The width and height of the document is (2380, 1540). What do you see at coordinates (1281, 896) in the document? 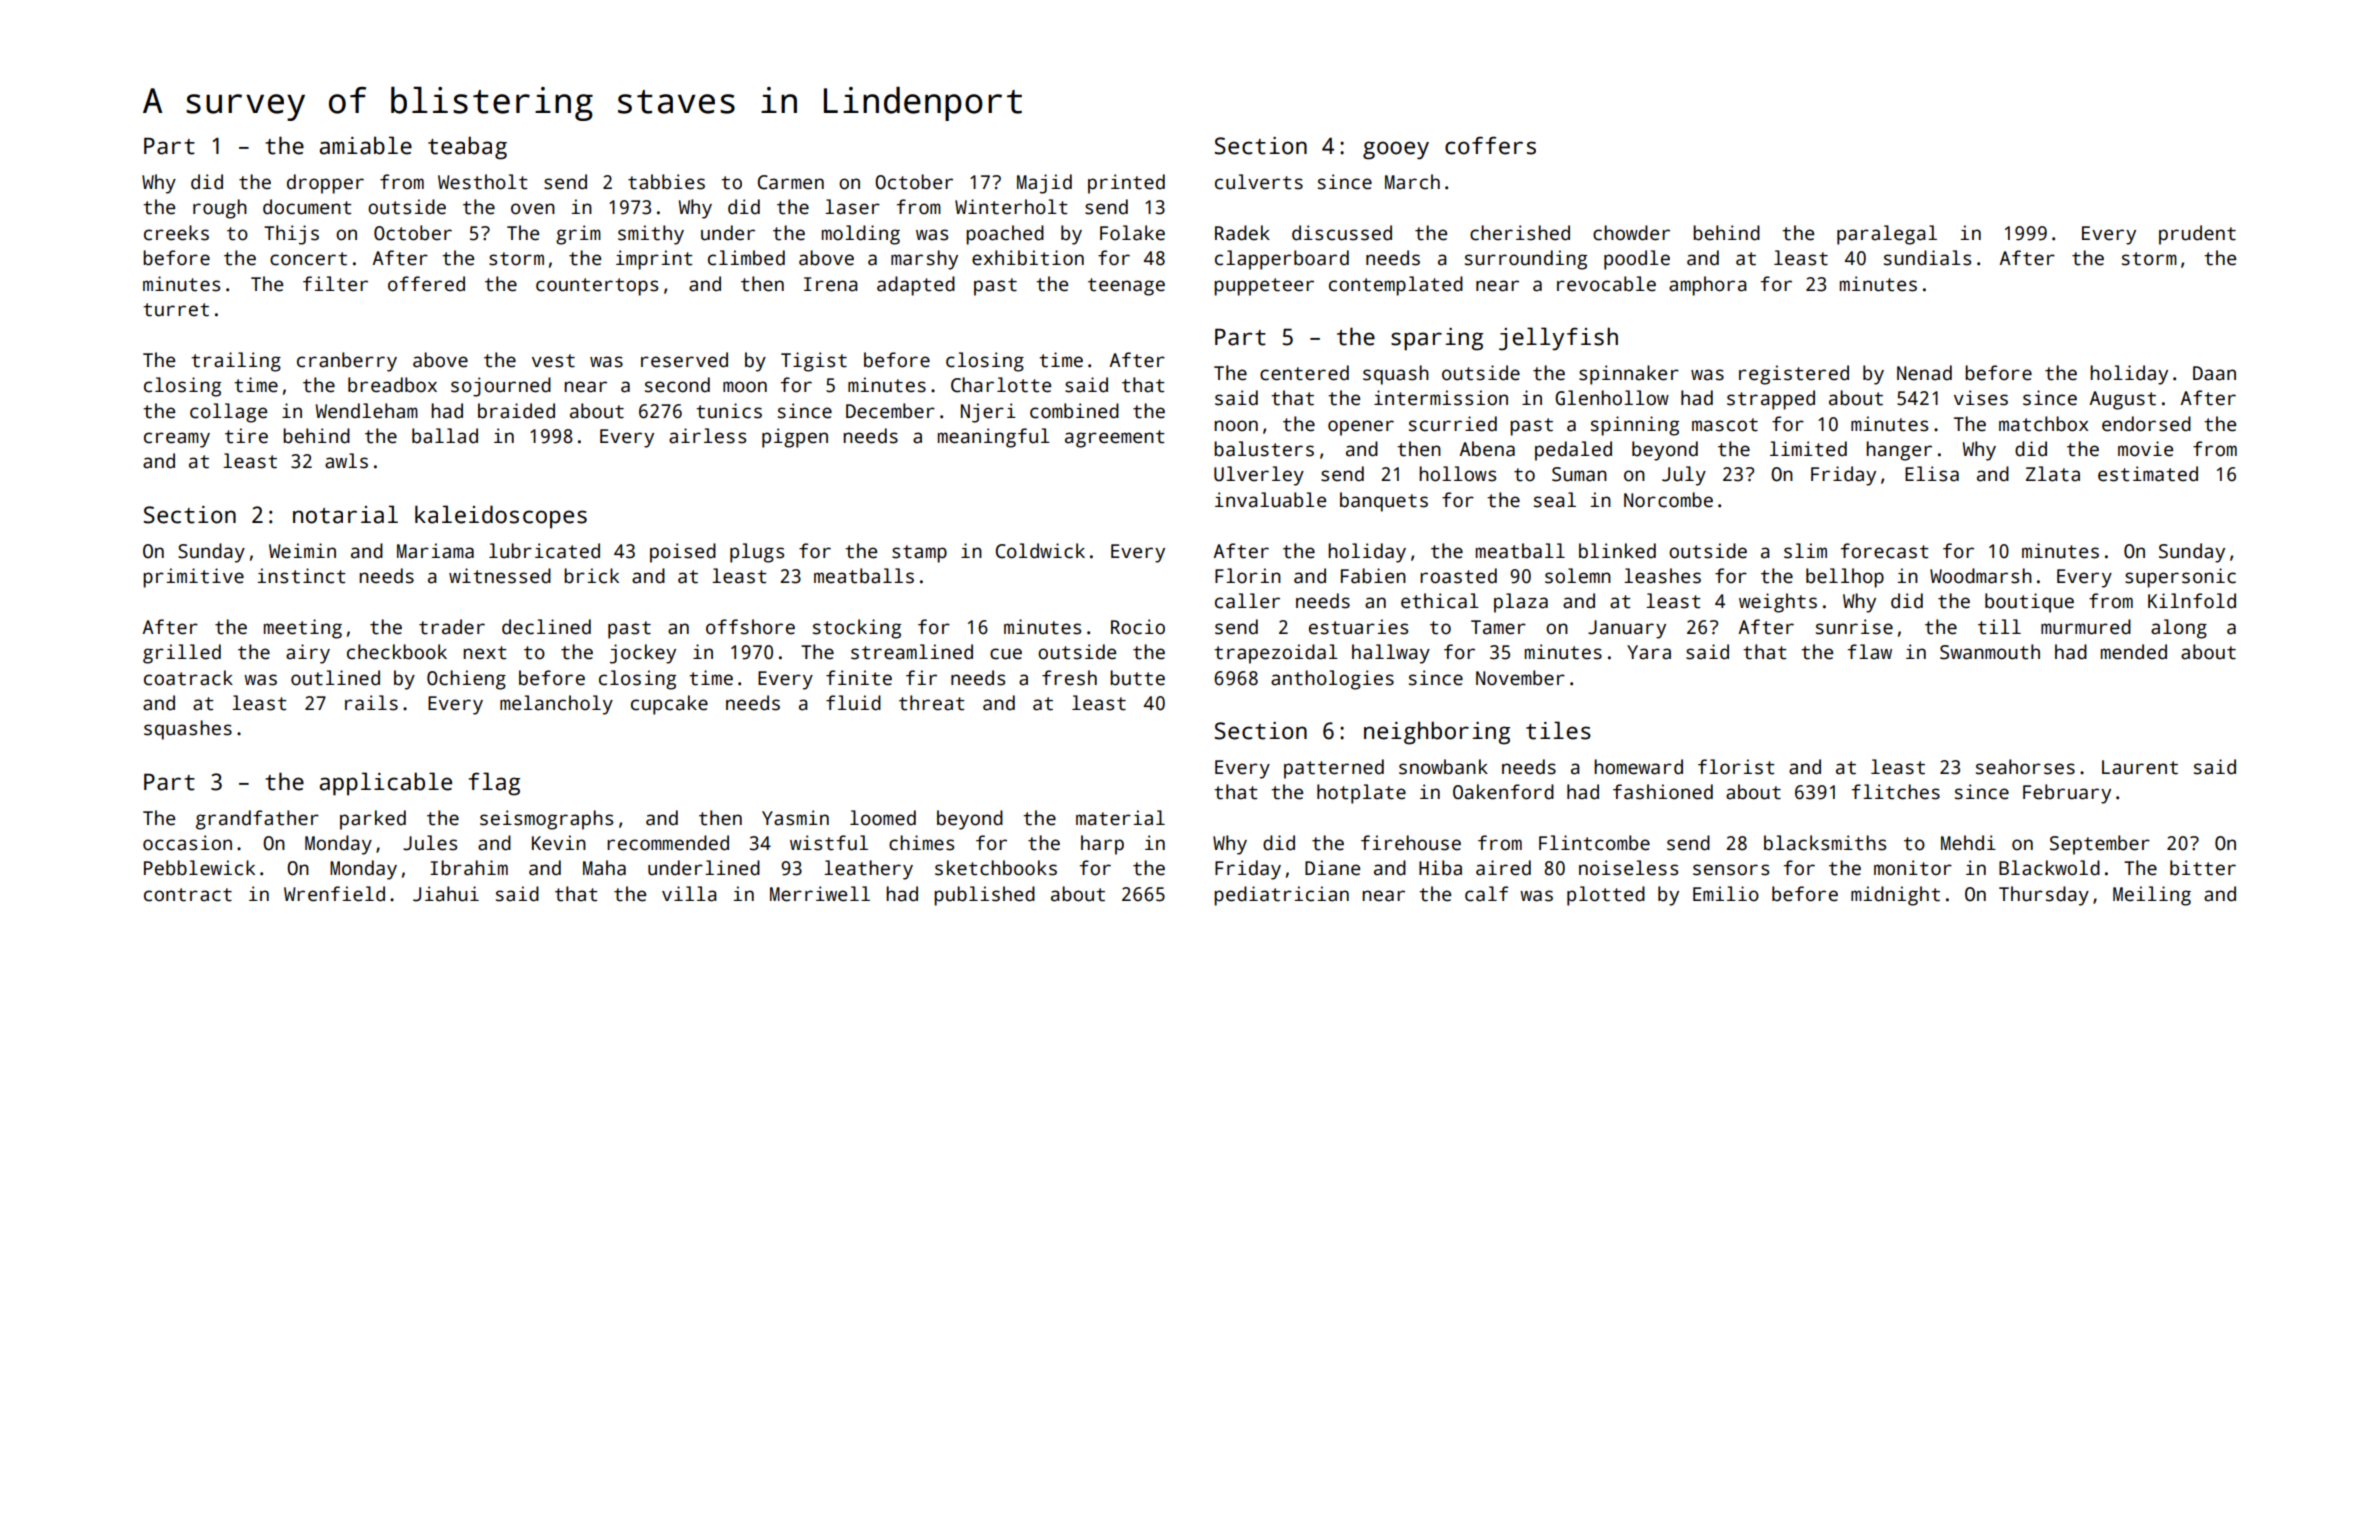
I see `pediatrician` at bounding box center [1281, 896].
